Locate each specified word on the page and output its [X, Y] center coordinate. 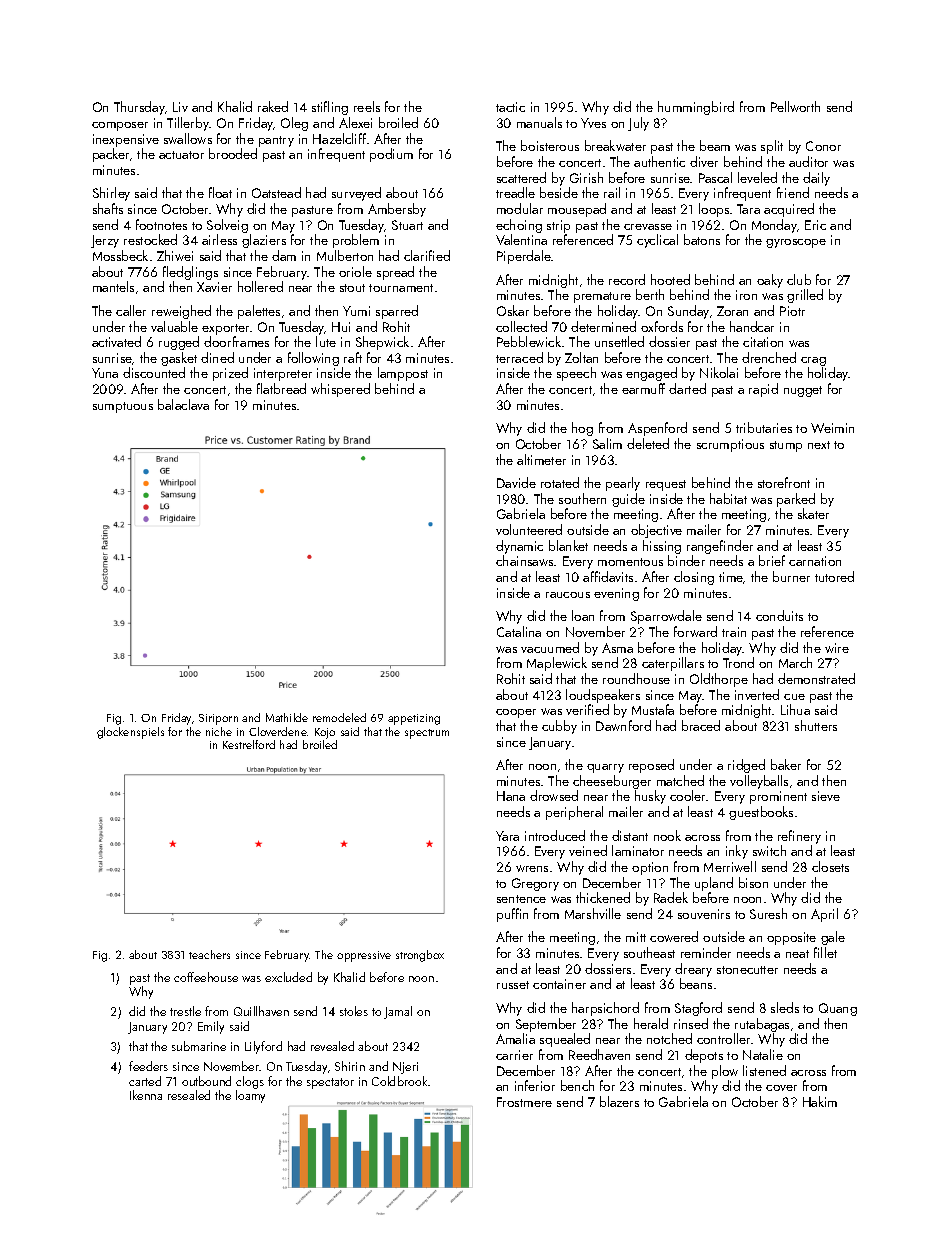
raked [273, 106]
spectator [330, 1083]
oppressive [364, 956]
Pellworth [795, 106]
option [650, 868]
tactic [510, 107]
